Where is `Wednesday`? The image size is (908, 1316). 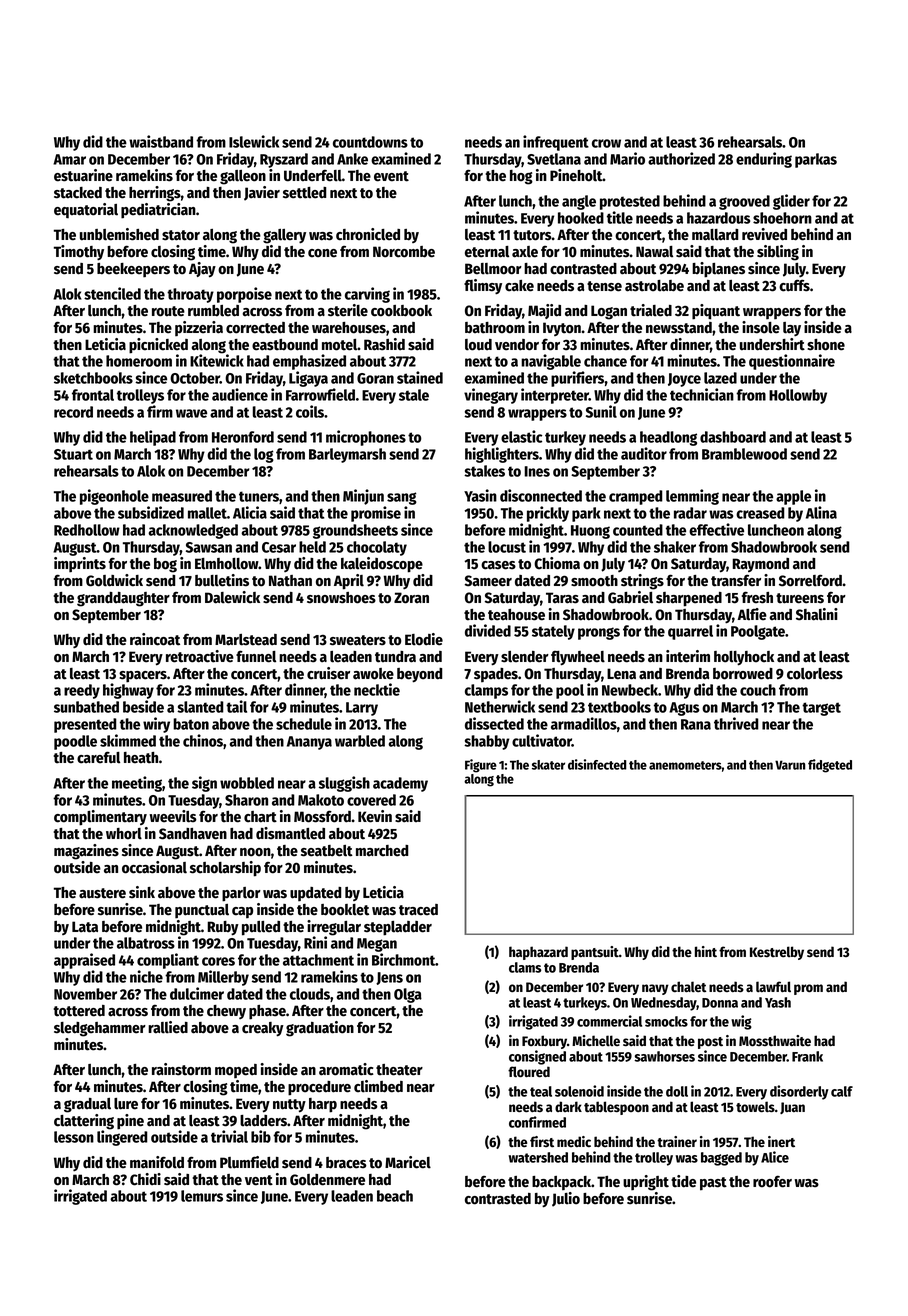
Wednesday is located at coordinates (664, 1004).
